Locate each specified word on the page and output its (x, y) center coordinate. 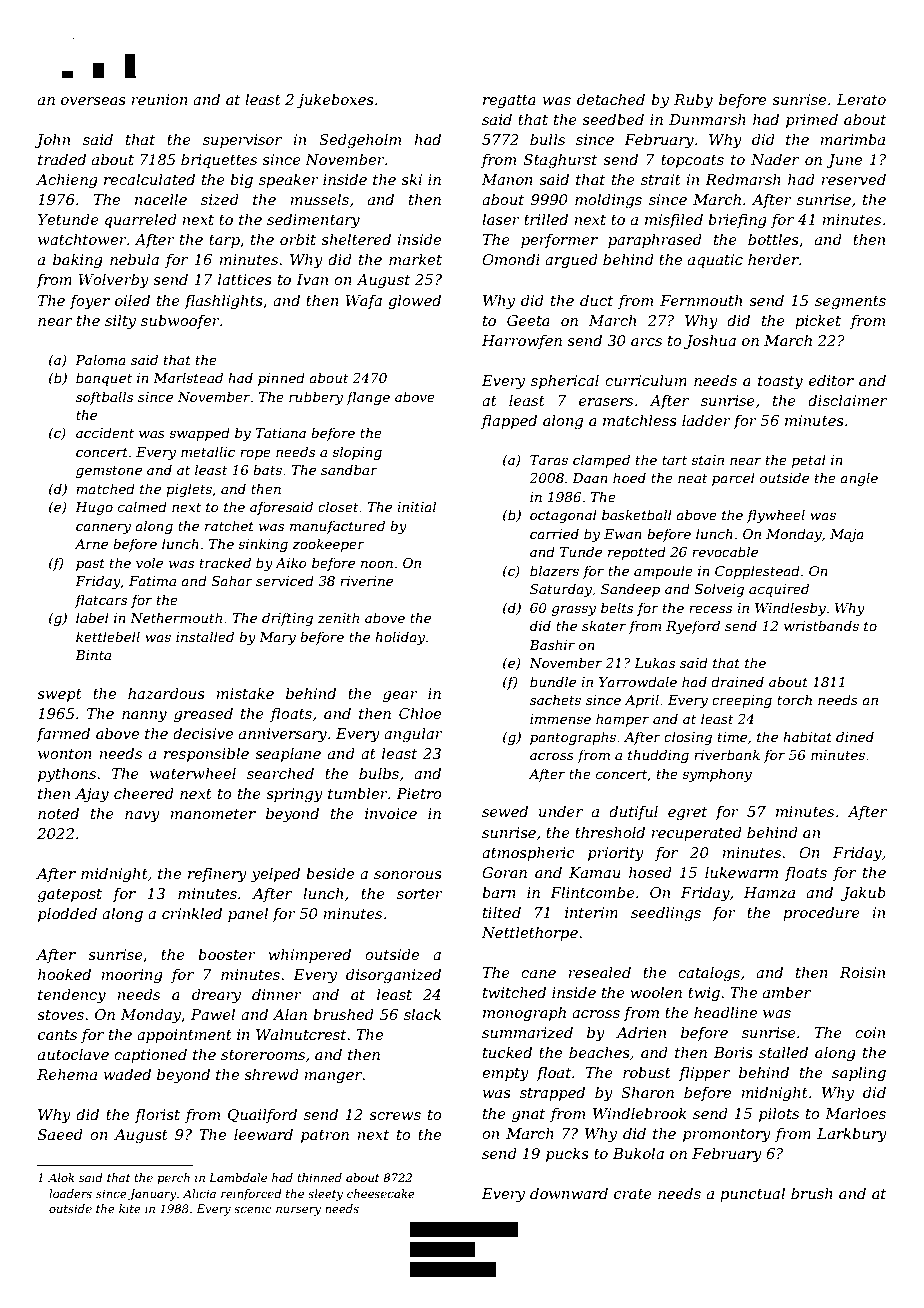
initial (416, 506)
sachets (555, 699)
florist (157, 1116)
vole (149, 562)
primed (812, 120)
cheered (144, 793)
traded (62, 159)
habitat (807, 736)
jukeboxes (335, 101)
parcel (733, 479)
